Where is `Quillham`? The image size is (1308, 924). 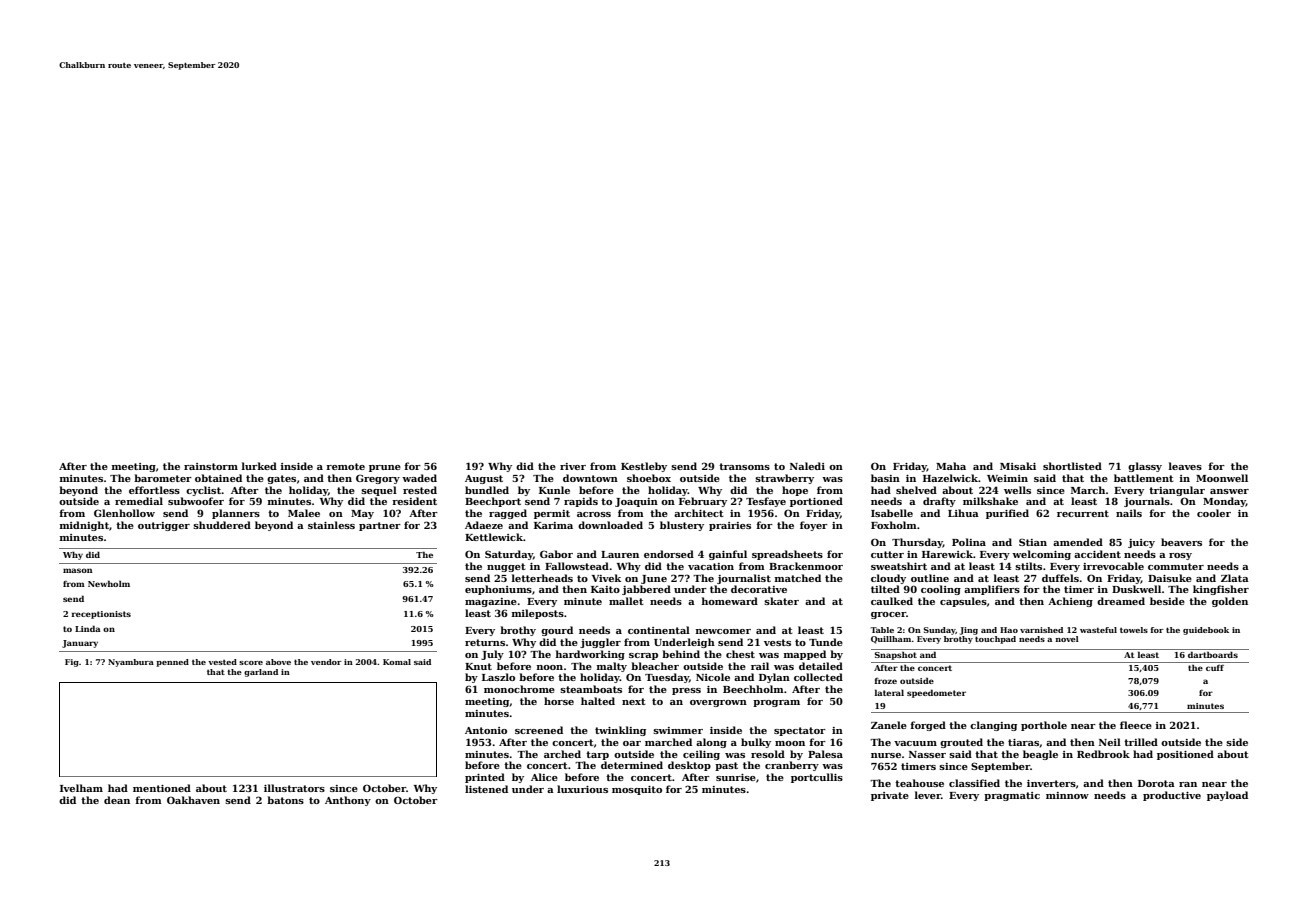
Quillham is located at coordinates (891, 640).
